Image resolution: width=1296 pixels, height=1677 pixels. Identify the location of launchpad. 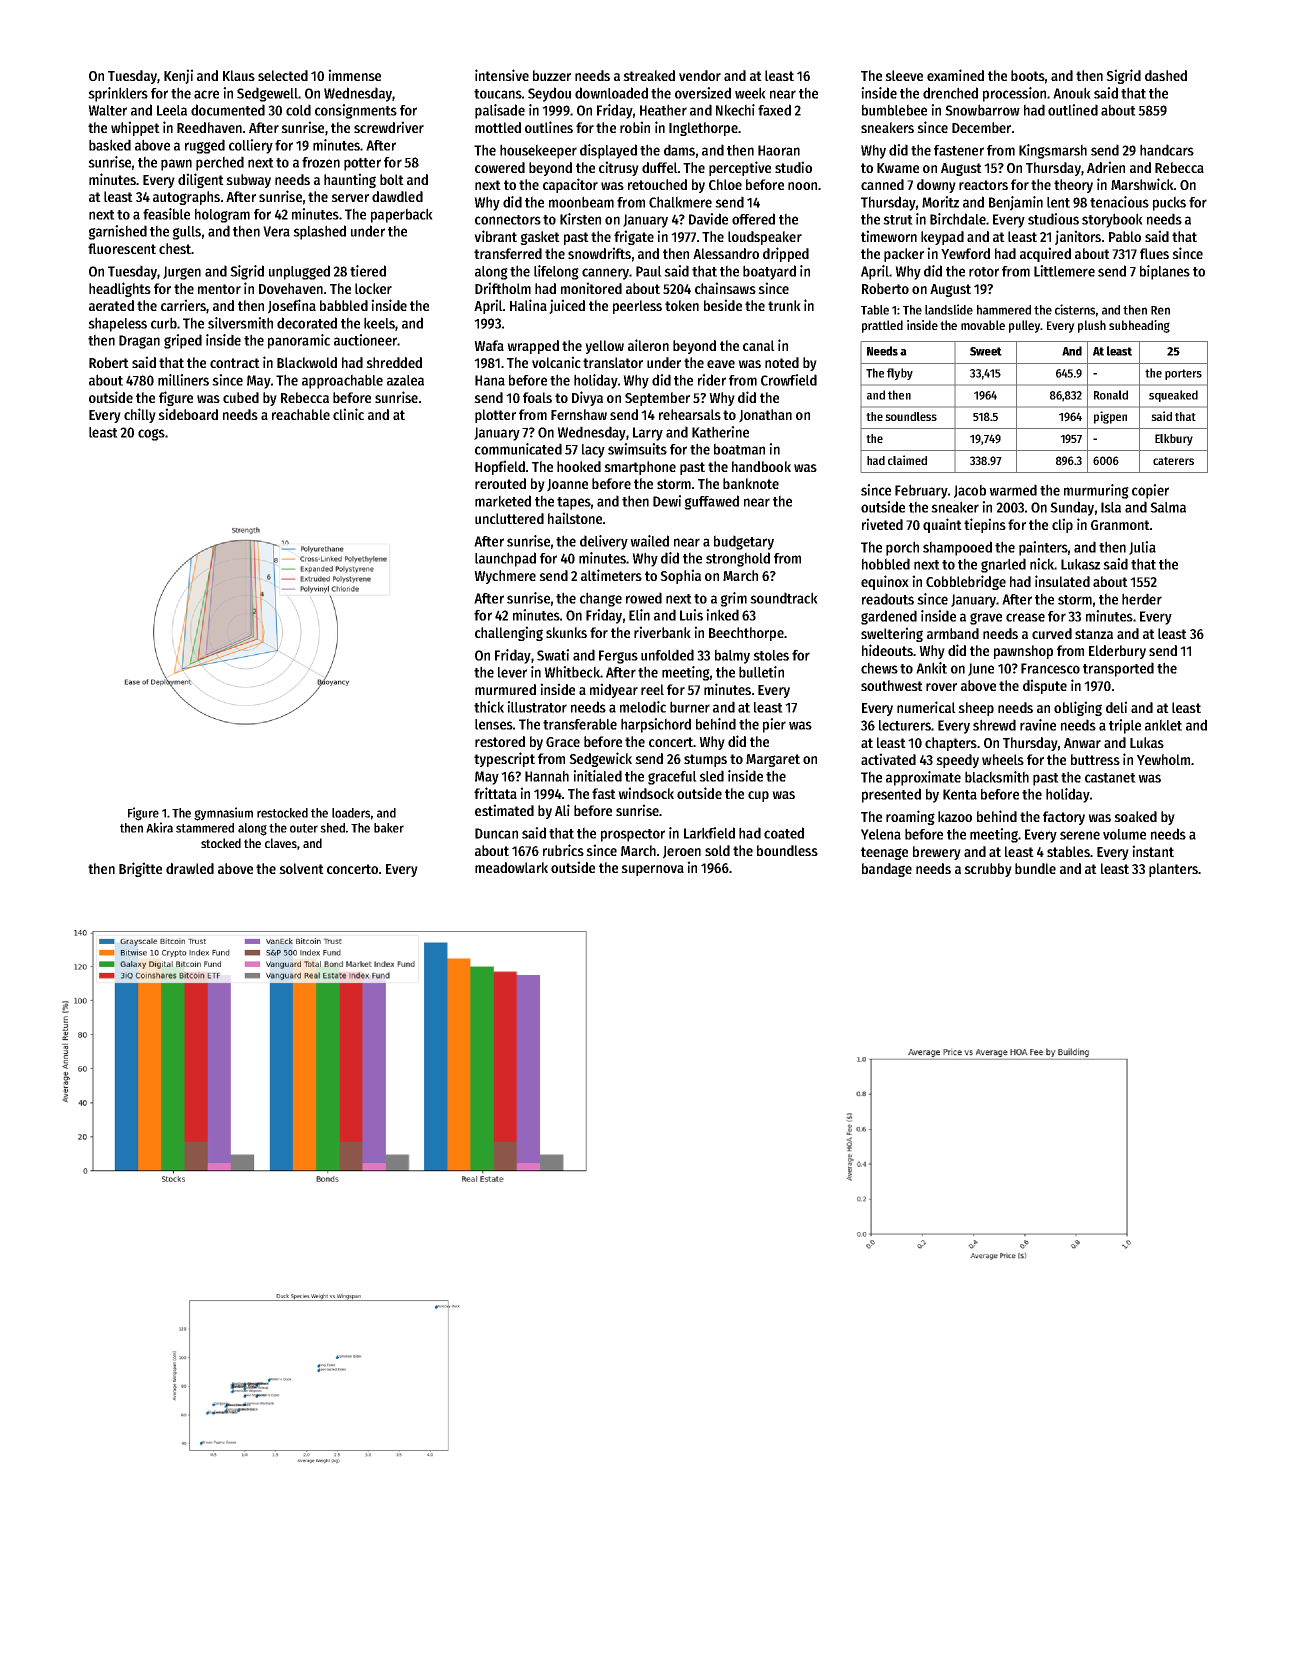
(505, 559).
